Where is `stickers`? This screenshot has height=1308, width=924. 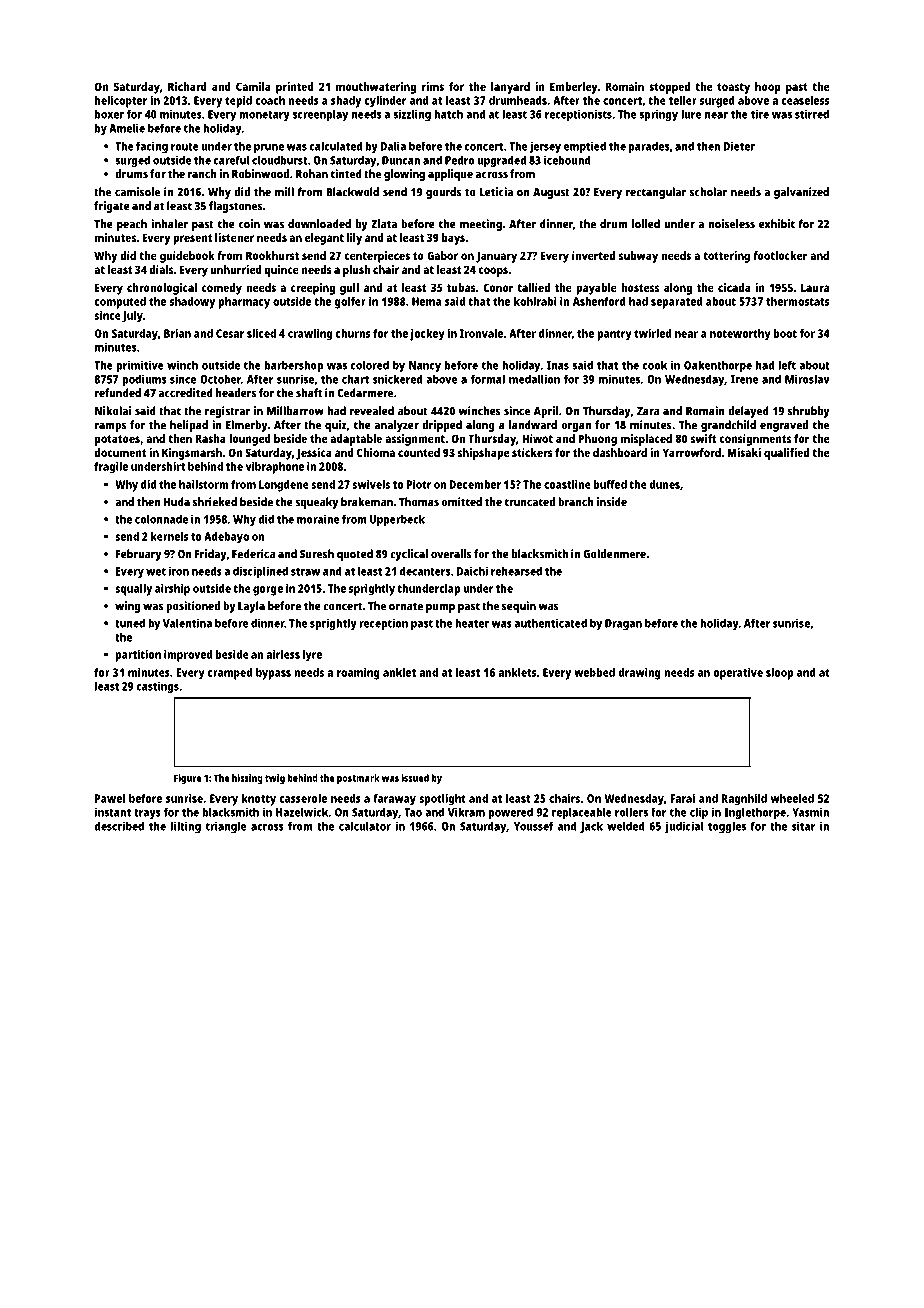
stickers is located at coordinates (532, 452).
